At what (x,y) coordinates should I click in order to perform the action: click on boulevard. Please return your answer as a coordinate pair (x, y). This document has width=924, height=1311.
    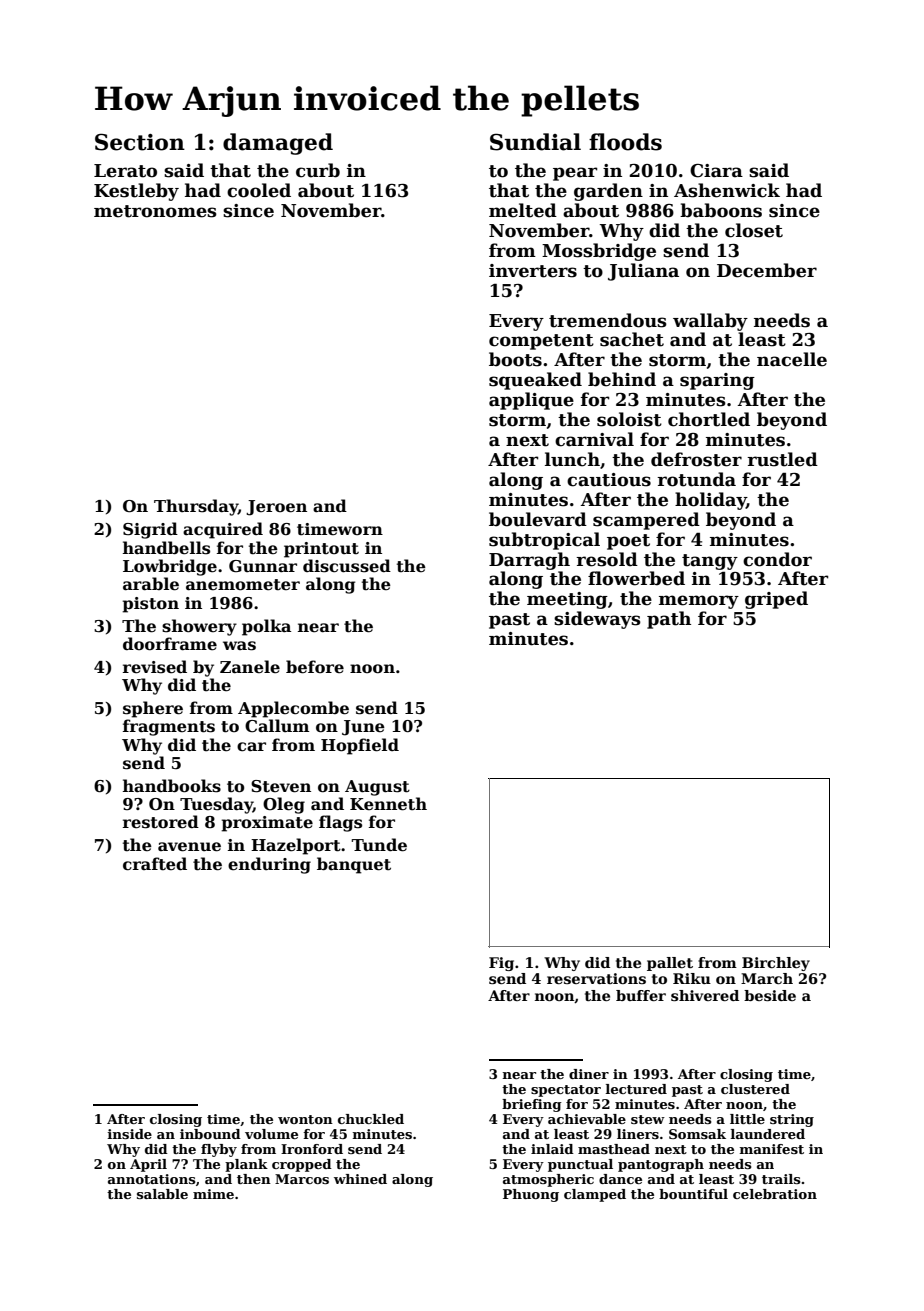
    Looking at the image, I should click on (538, 519).
